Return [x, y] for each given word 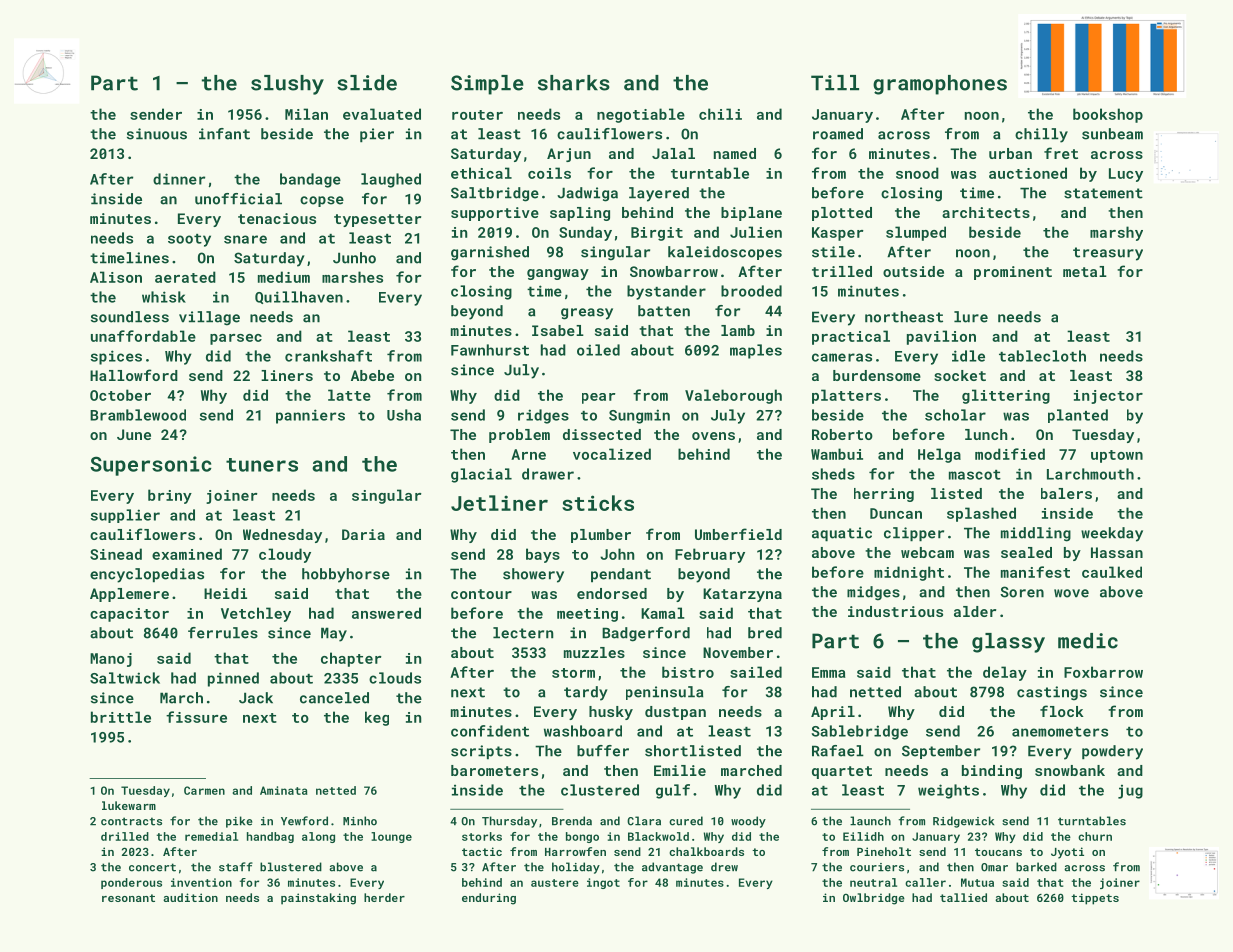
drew [724, 867]
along [318, 837]
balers [1066, 493]
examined [187, 554]
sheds [833, 474]
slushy [287, 85]
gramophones [940, 85]
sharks [574, 83]
